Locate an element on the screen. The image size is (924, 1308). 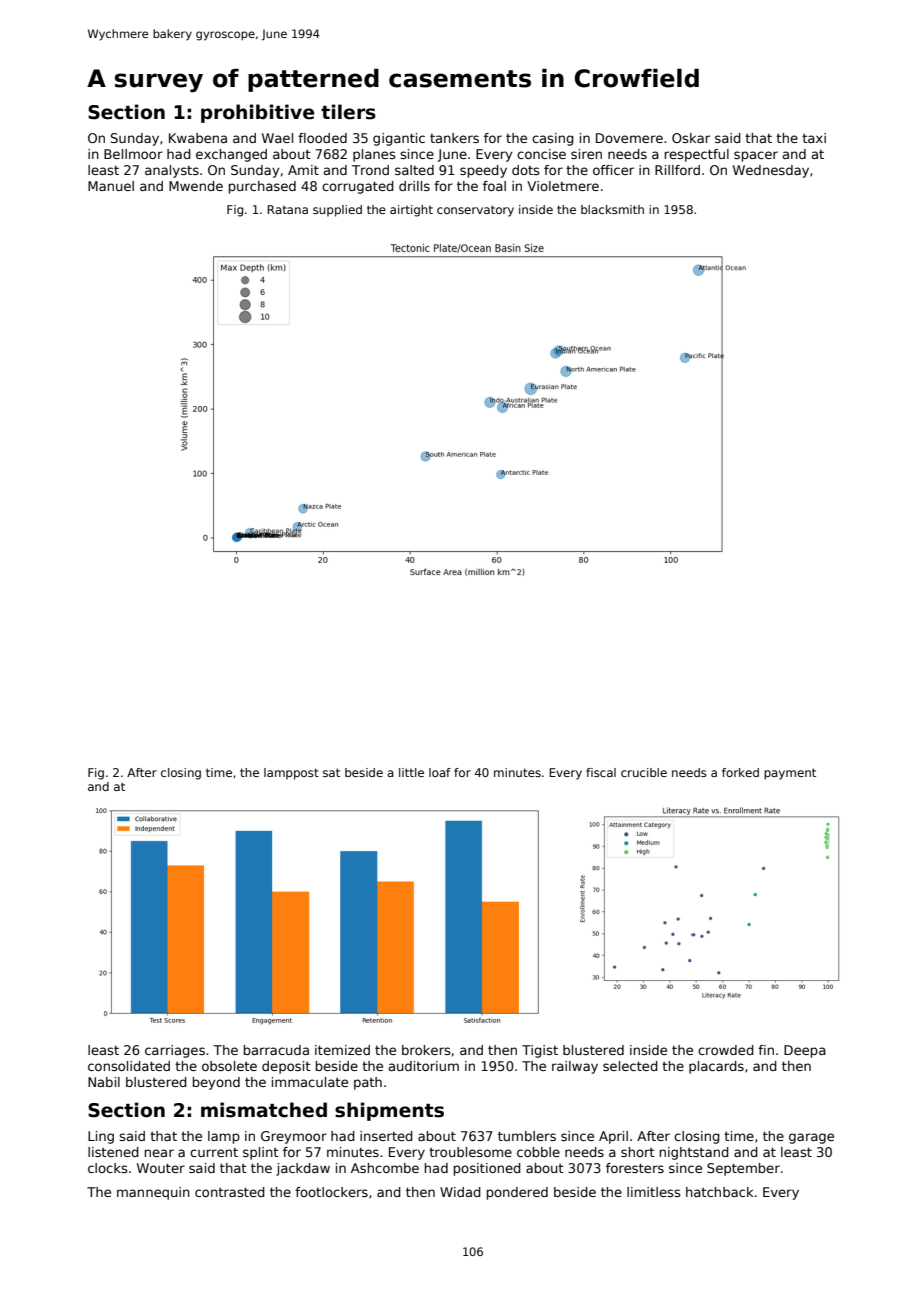
little is located at coordinates (411, 772).
